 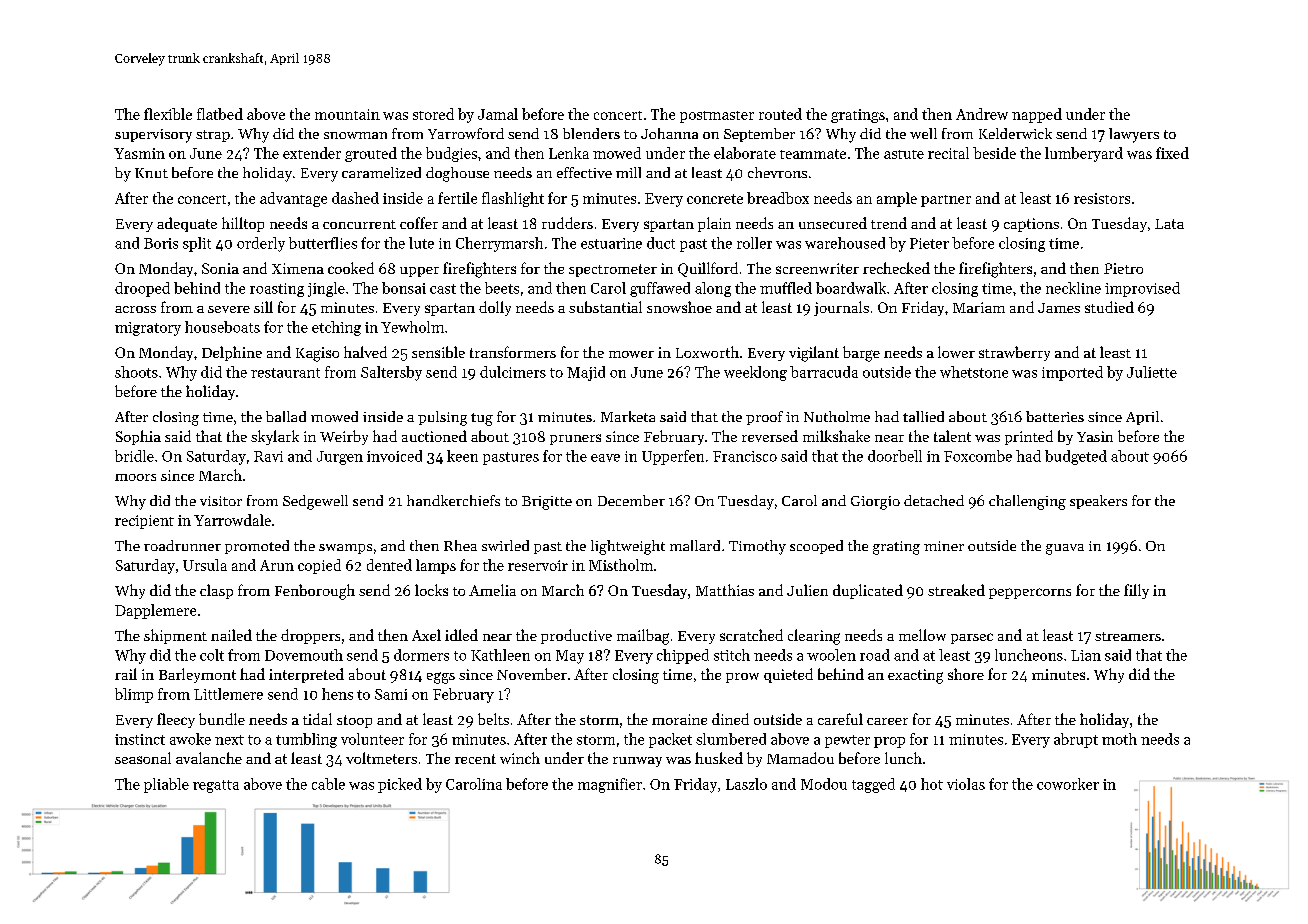 I want to click on magnifier, so click(x=610, y=785).
